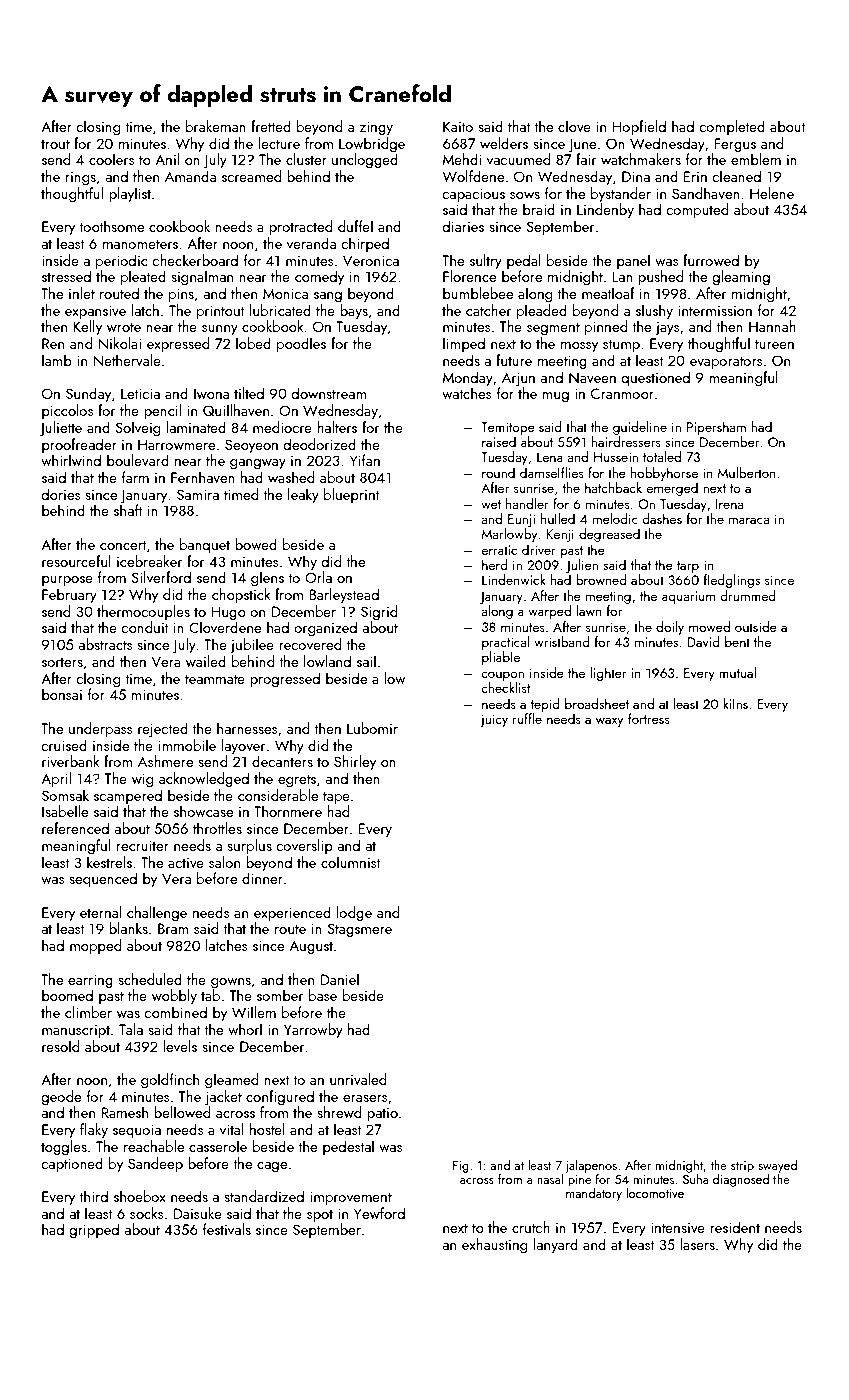 The width and height of the document is (849, 1400). What do you see at coordinates (120, 343) in the document?
I see `Nikolai` at bounding box center [120, 343].
